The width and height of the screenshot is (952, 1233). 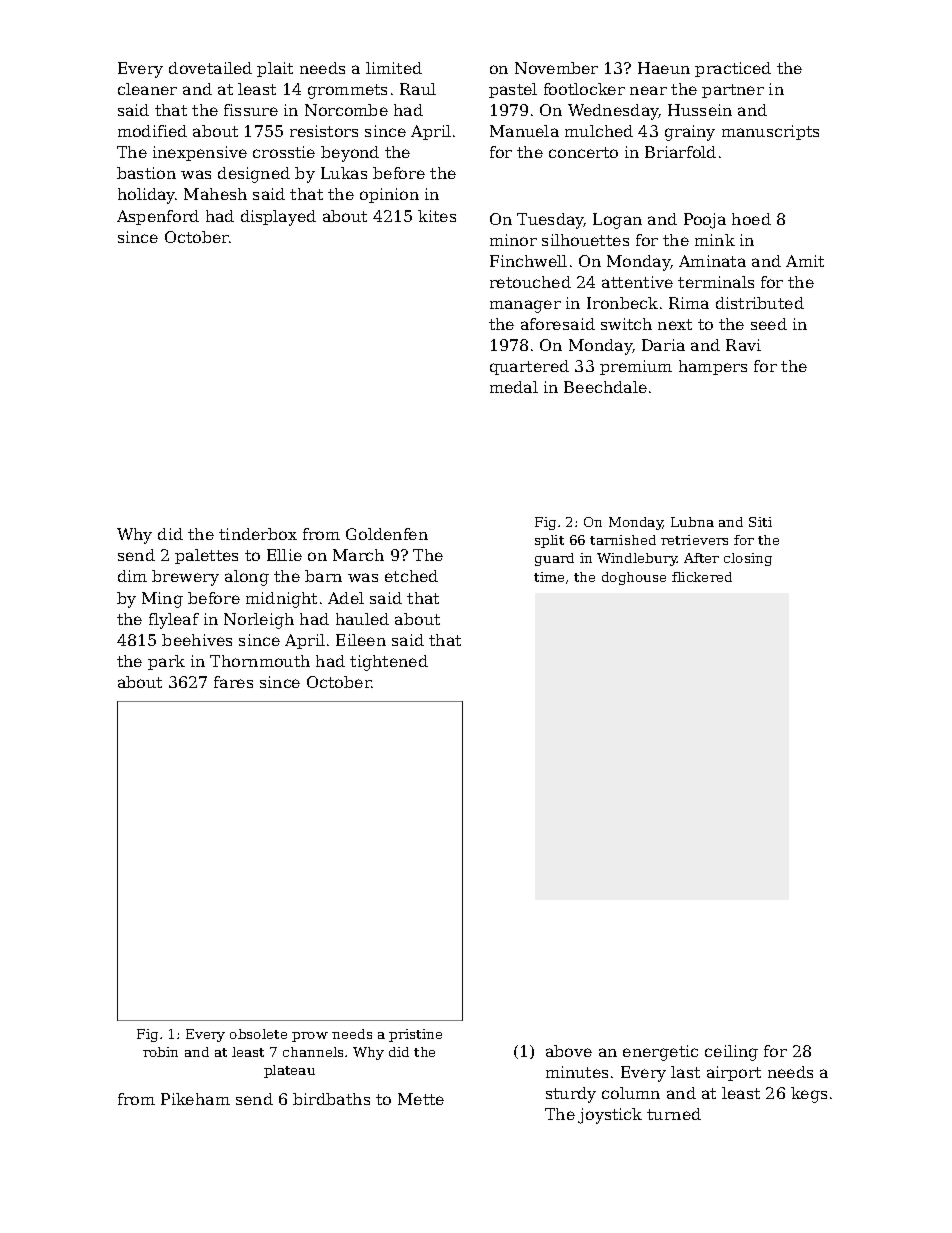 What do you see at coordinates (514, 387) in the screenshot?
I see `medal` at bounding box center [514, 387].
